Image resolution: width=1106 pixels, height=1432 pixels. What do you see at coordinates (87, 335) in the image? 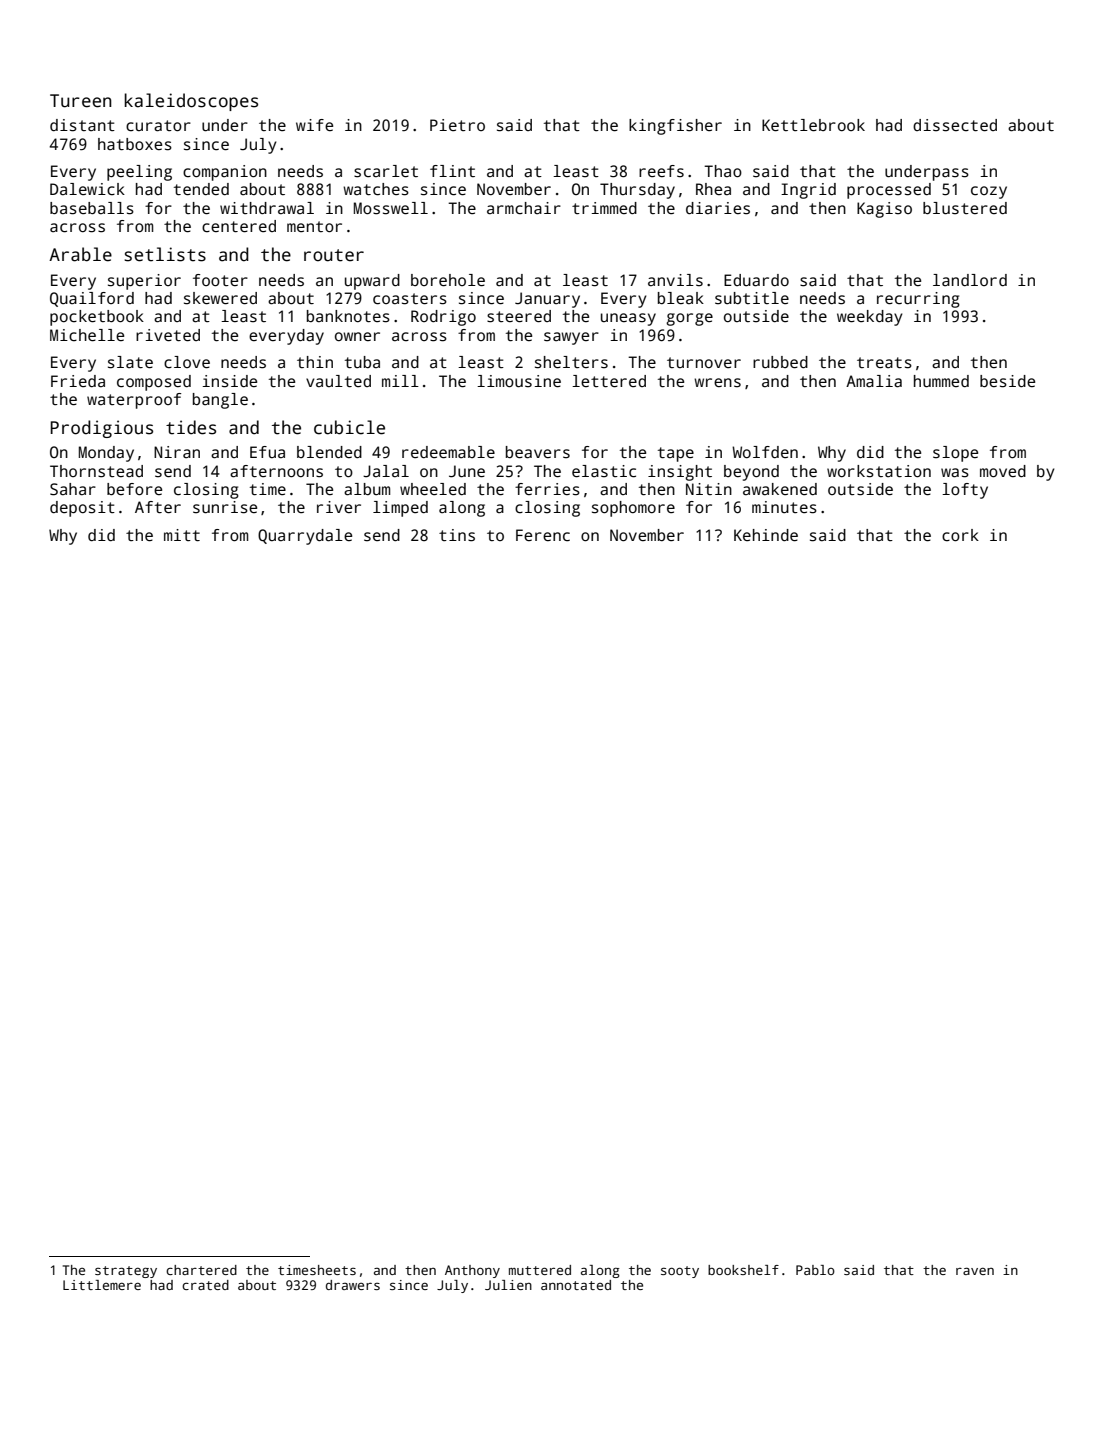
I see `Michelle` at bounding box center [87, 335].
